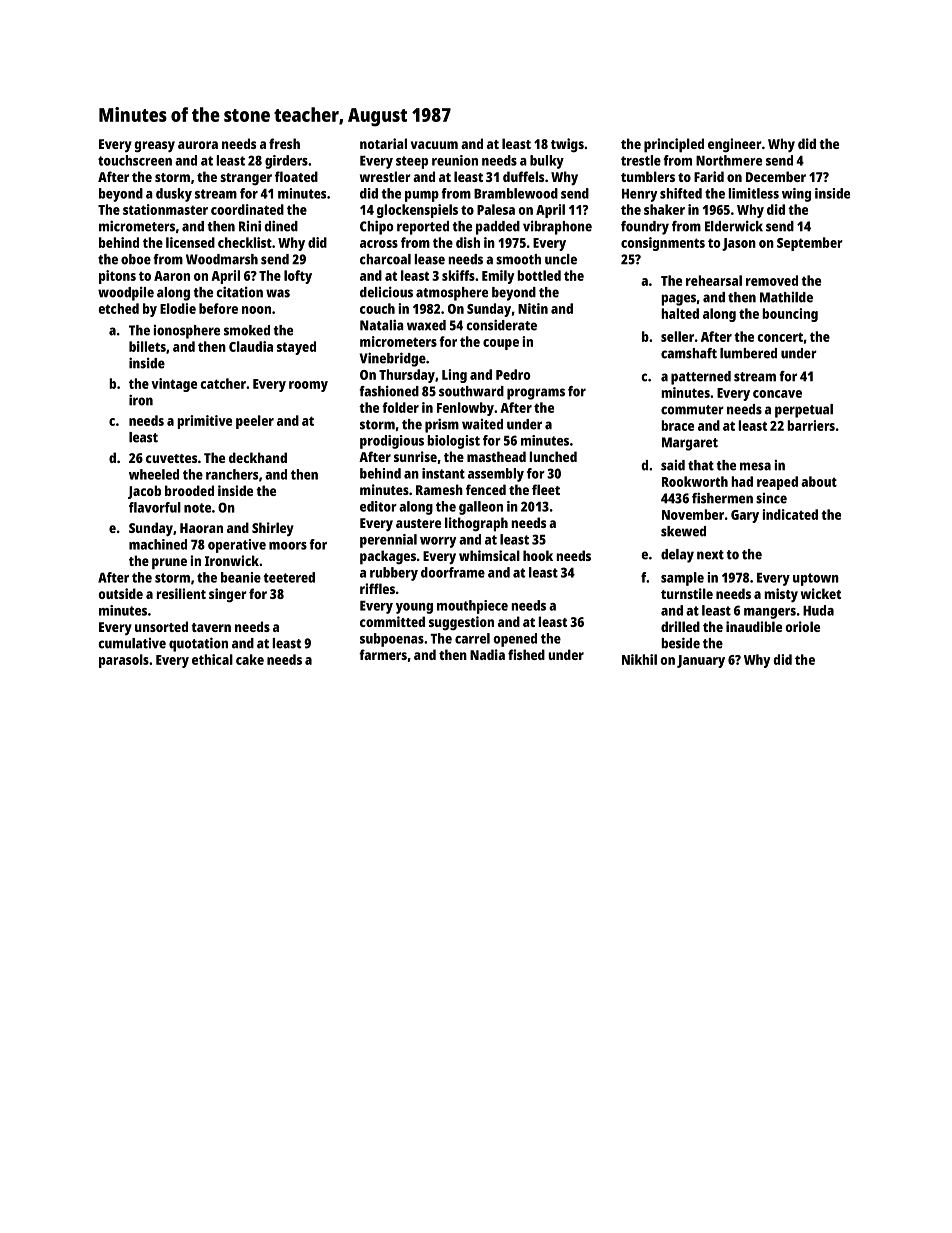  What do you see at coordinates (250, 659) in the document?
I see `cake` at bounding box center [250, 659].
